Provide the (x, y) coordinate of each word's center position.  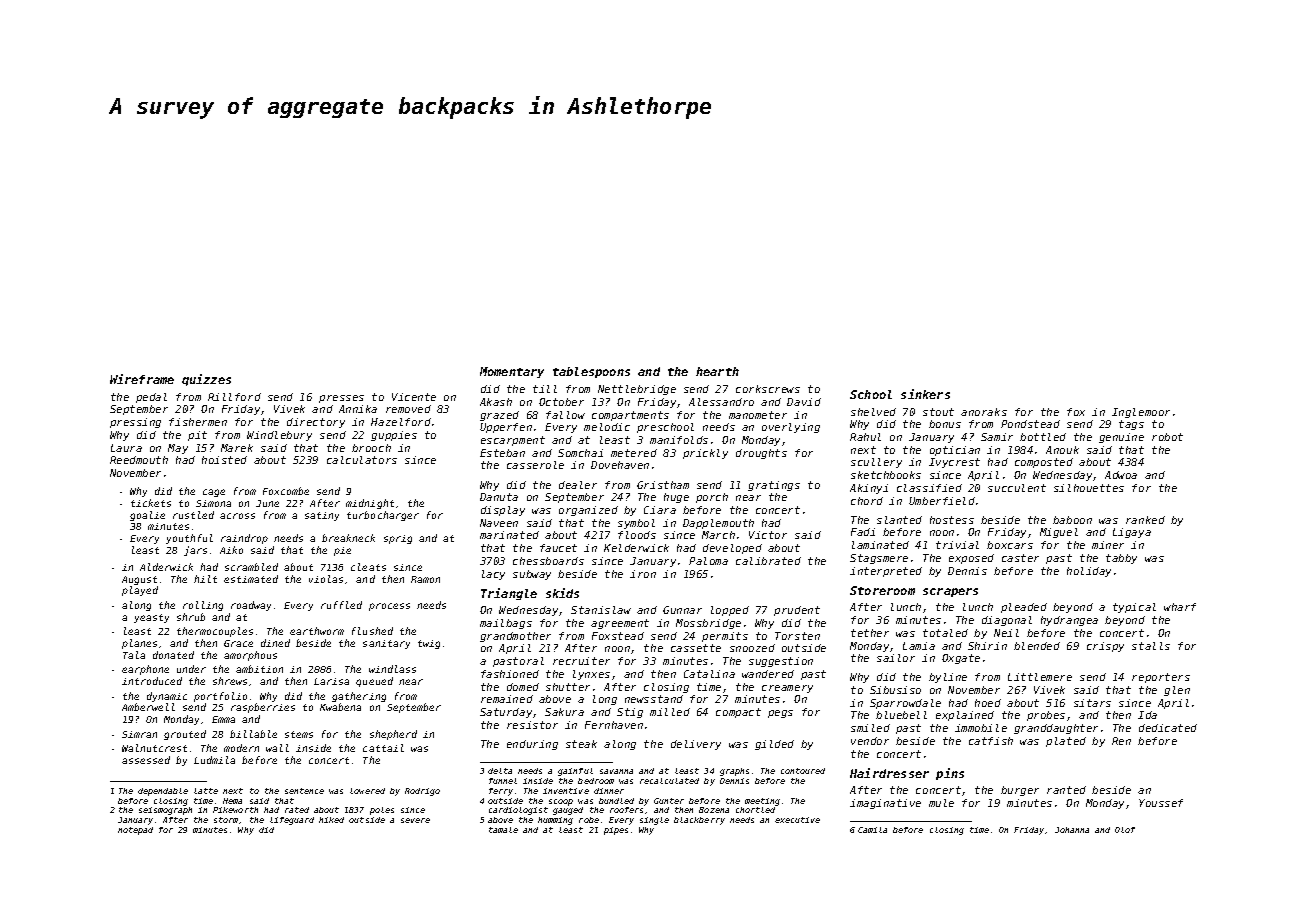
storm (226, 820)
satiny (322, 516)
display (503, 511)
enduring (532, 745)
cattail (383, 748)
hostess (952, 520)
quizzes (206, 380)
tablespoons (591, 372)
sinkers (925, 394)
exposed (971, 559)
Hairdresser (889, 773)
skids (562, 593)
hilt (205, 579)
